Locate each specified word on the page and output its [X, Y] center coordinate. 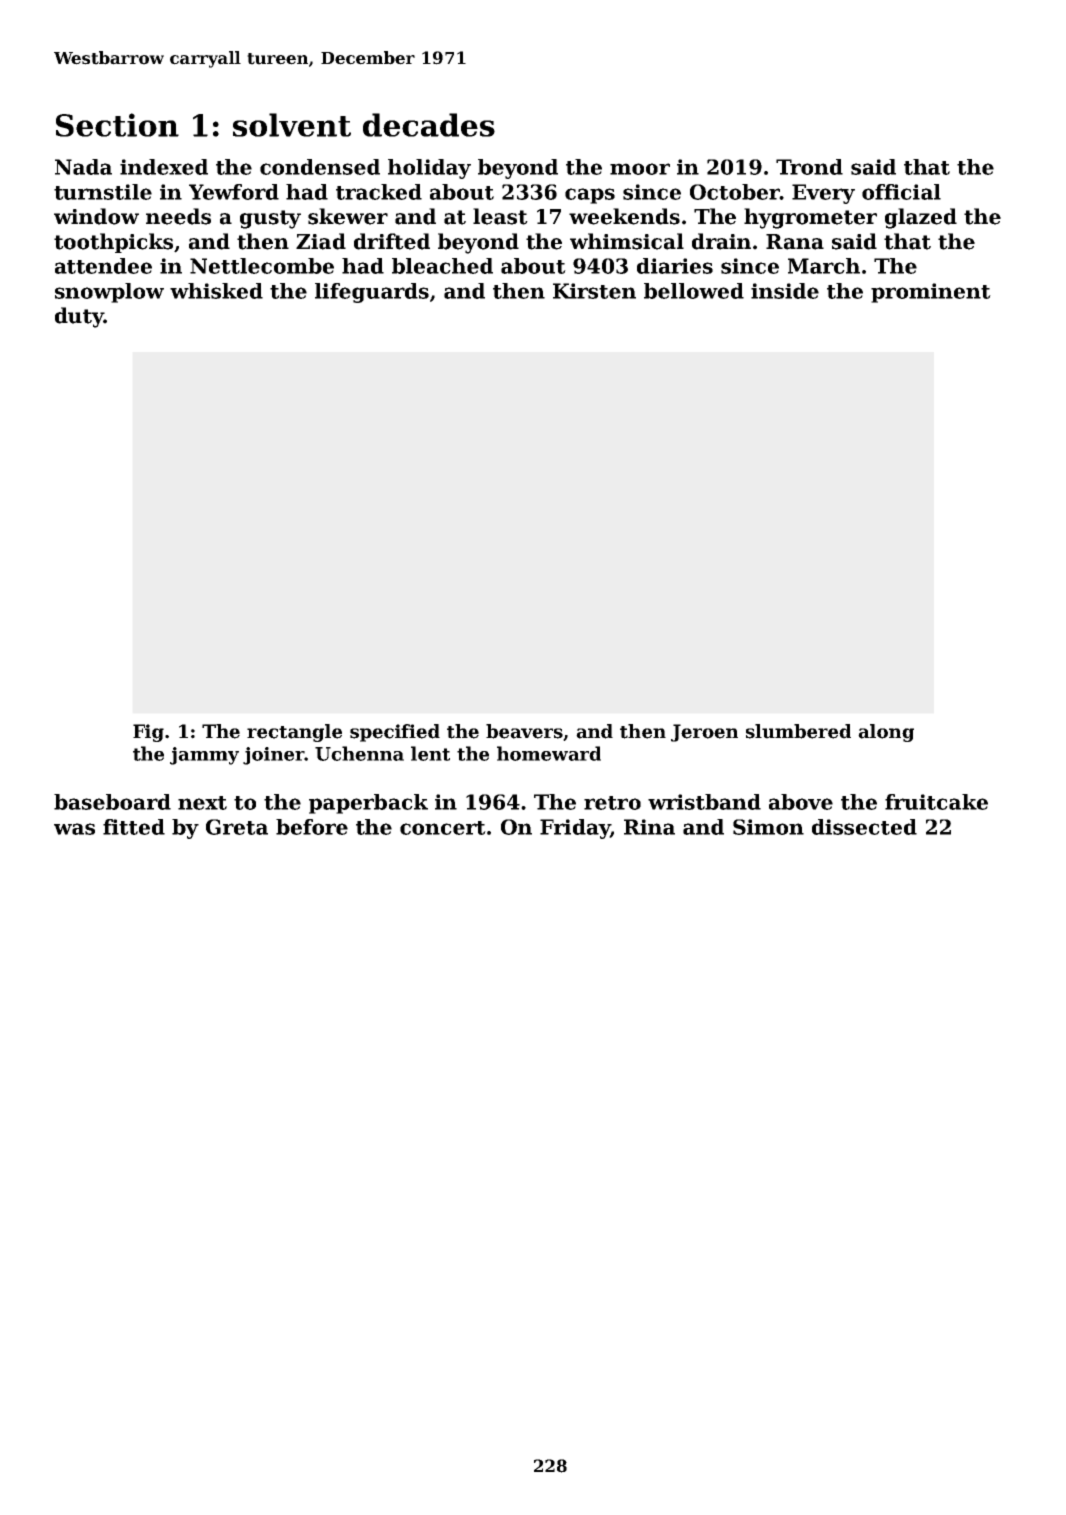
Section [117, 125]
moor [640, 169]
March [824, 266]
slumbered [798, 731]
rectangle [294, 733]
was [74, 829]
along [886, 733]
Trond [809, 167]
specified [395, 733]
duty [79, 317]
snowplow [109, 293]
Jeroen [704, 733]
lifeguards [372, 293]
